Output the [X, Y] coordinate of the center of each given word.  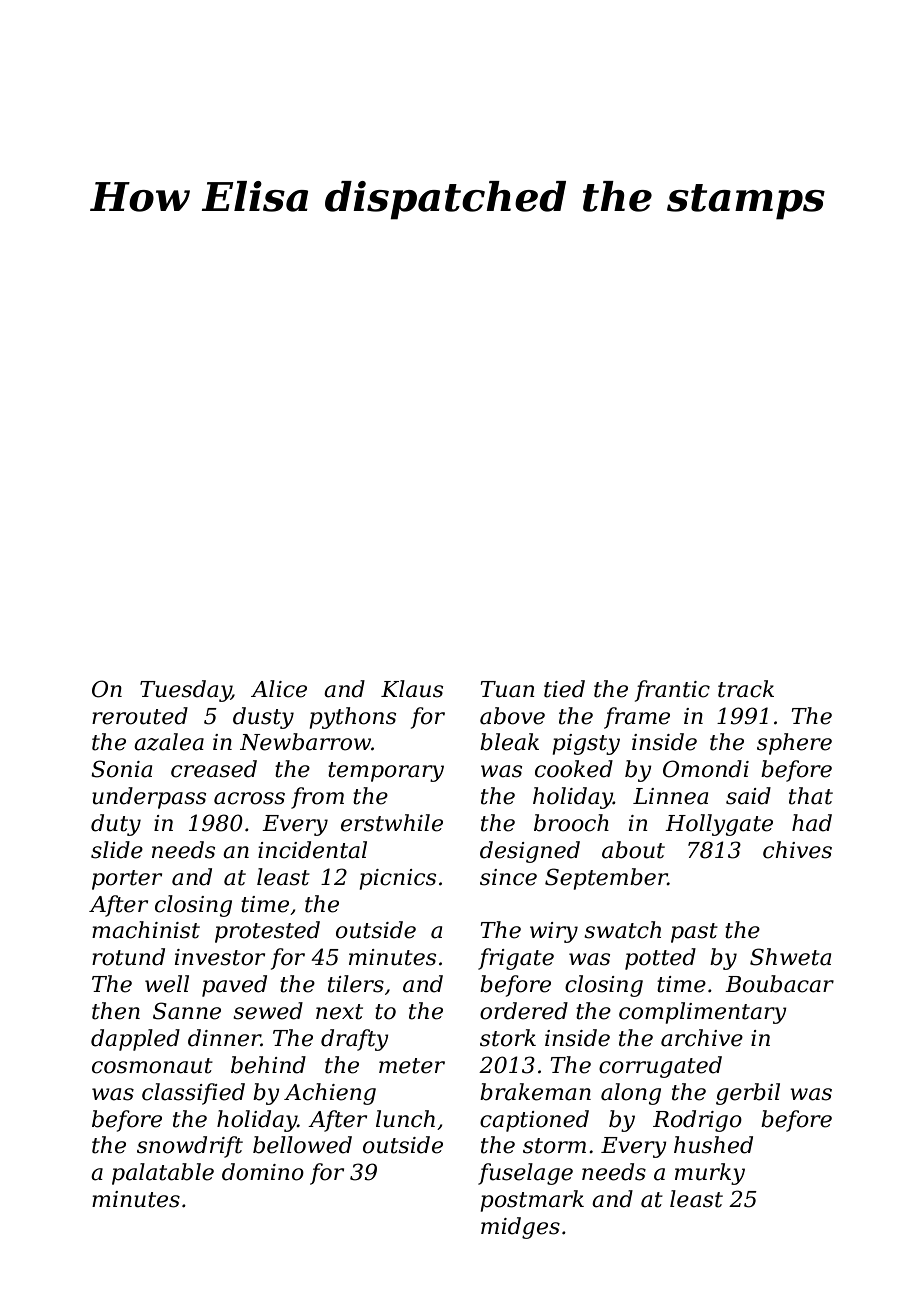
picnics [397, 879]
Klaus [412, 689]
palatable [163, 1174]
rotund [128, 957]
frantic [672, 691]
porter [127, 880]
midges [520, 1228]
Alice [279, 689]
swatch [622, 930]
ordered [524, 1011]
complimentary [703, 1013]
